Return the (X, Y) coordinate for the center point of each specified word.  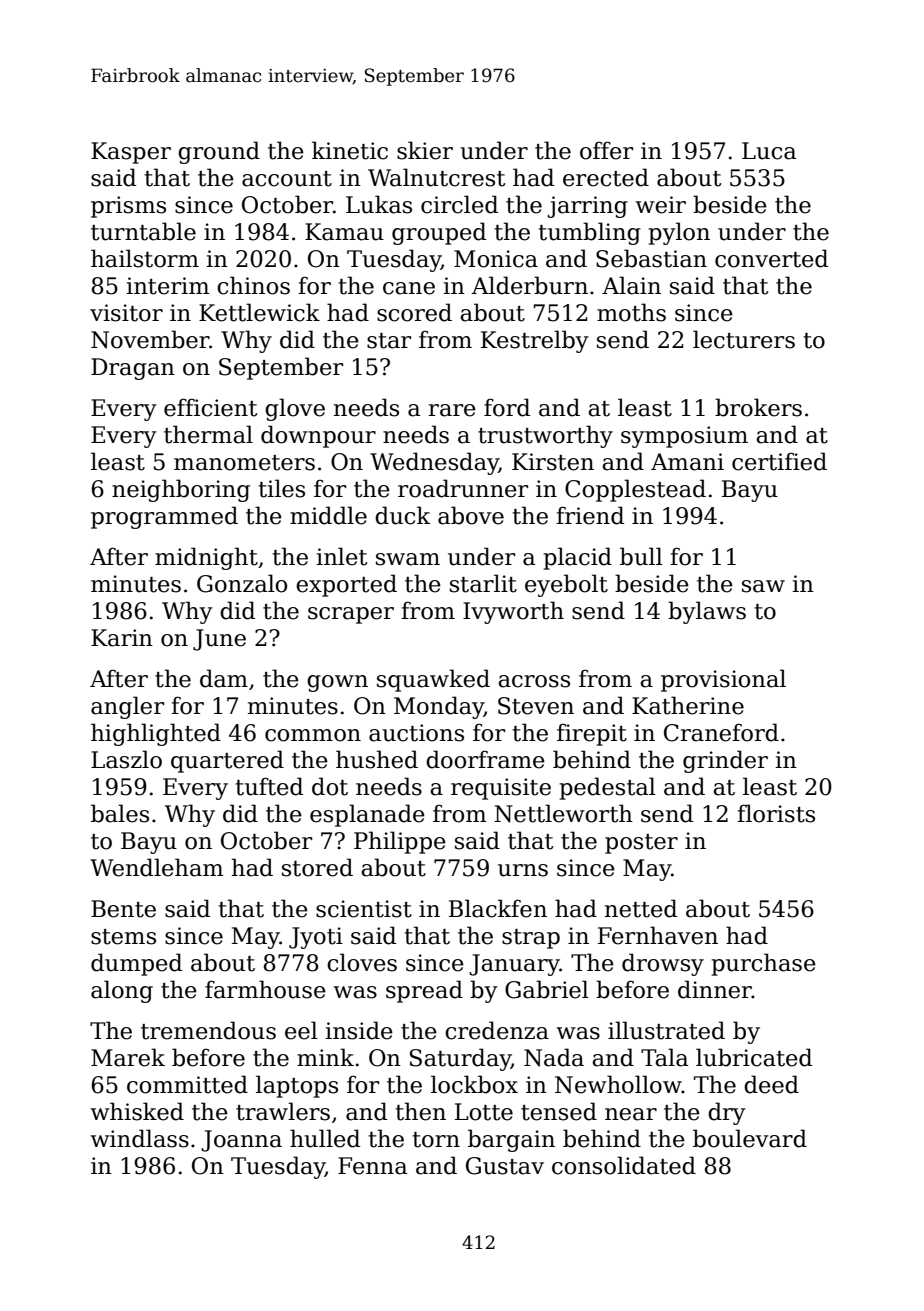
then (420, 1111)
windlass (140, 1138)
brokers (758, 407)
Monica (496, 259)
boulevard (750, 1138)
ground (219, 152)
